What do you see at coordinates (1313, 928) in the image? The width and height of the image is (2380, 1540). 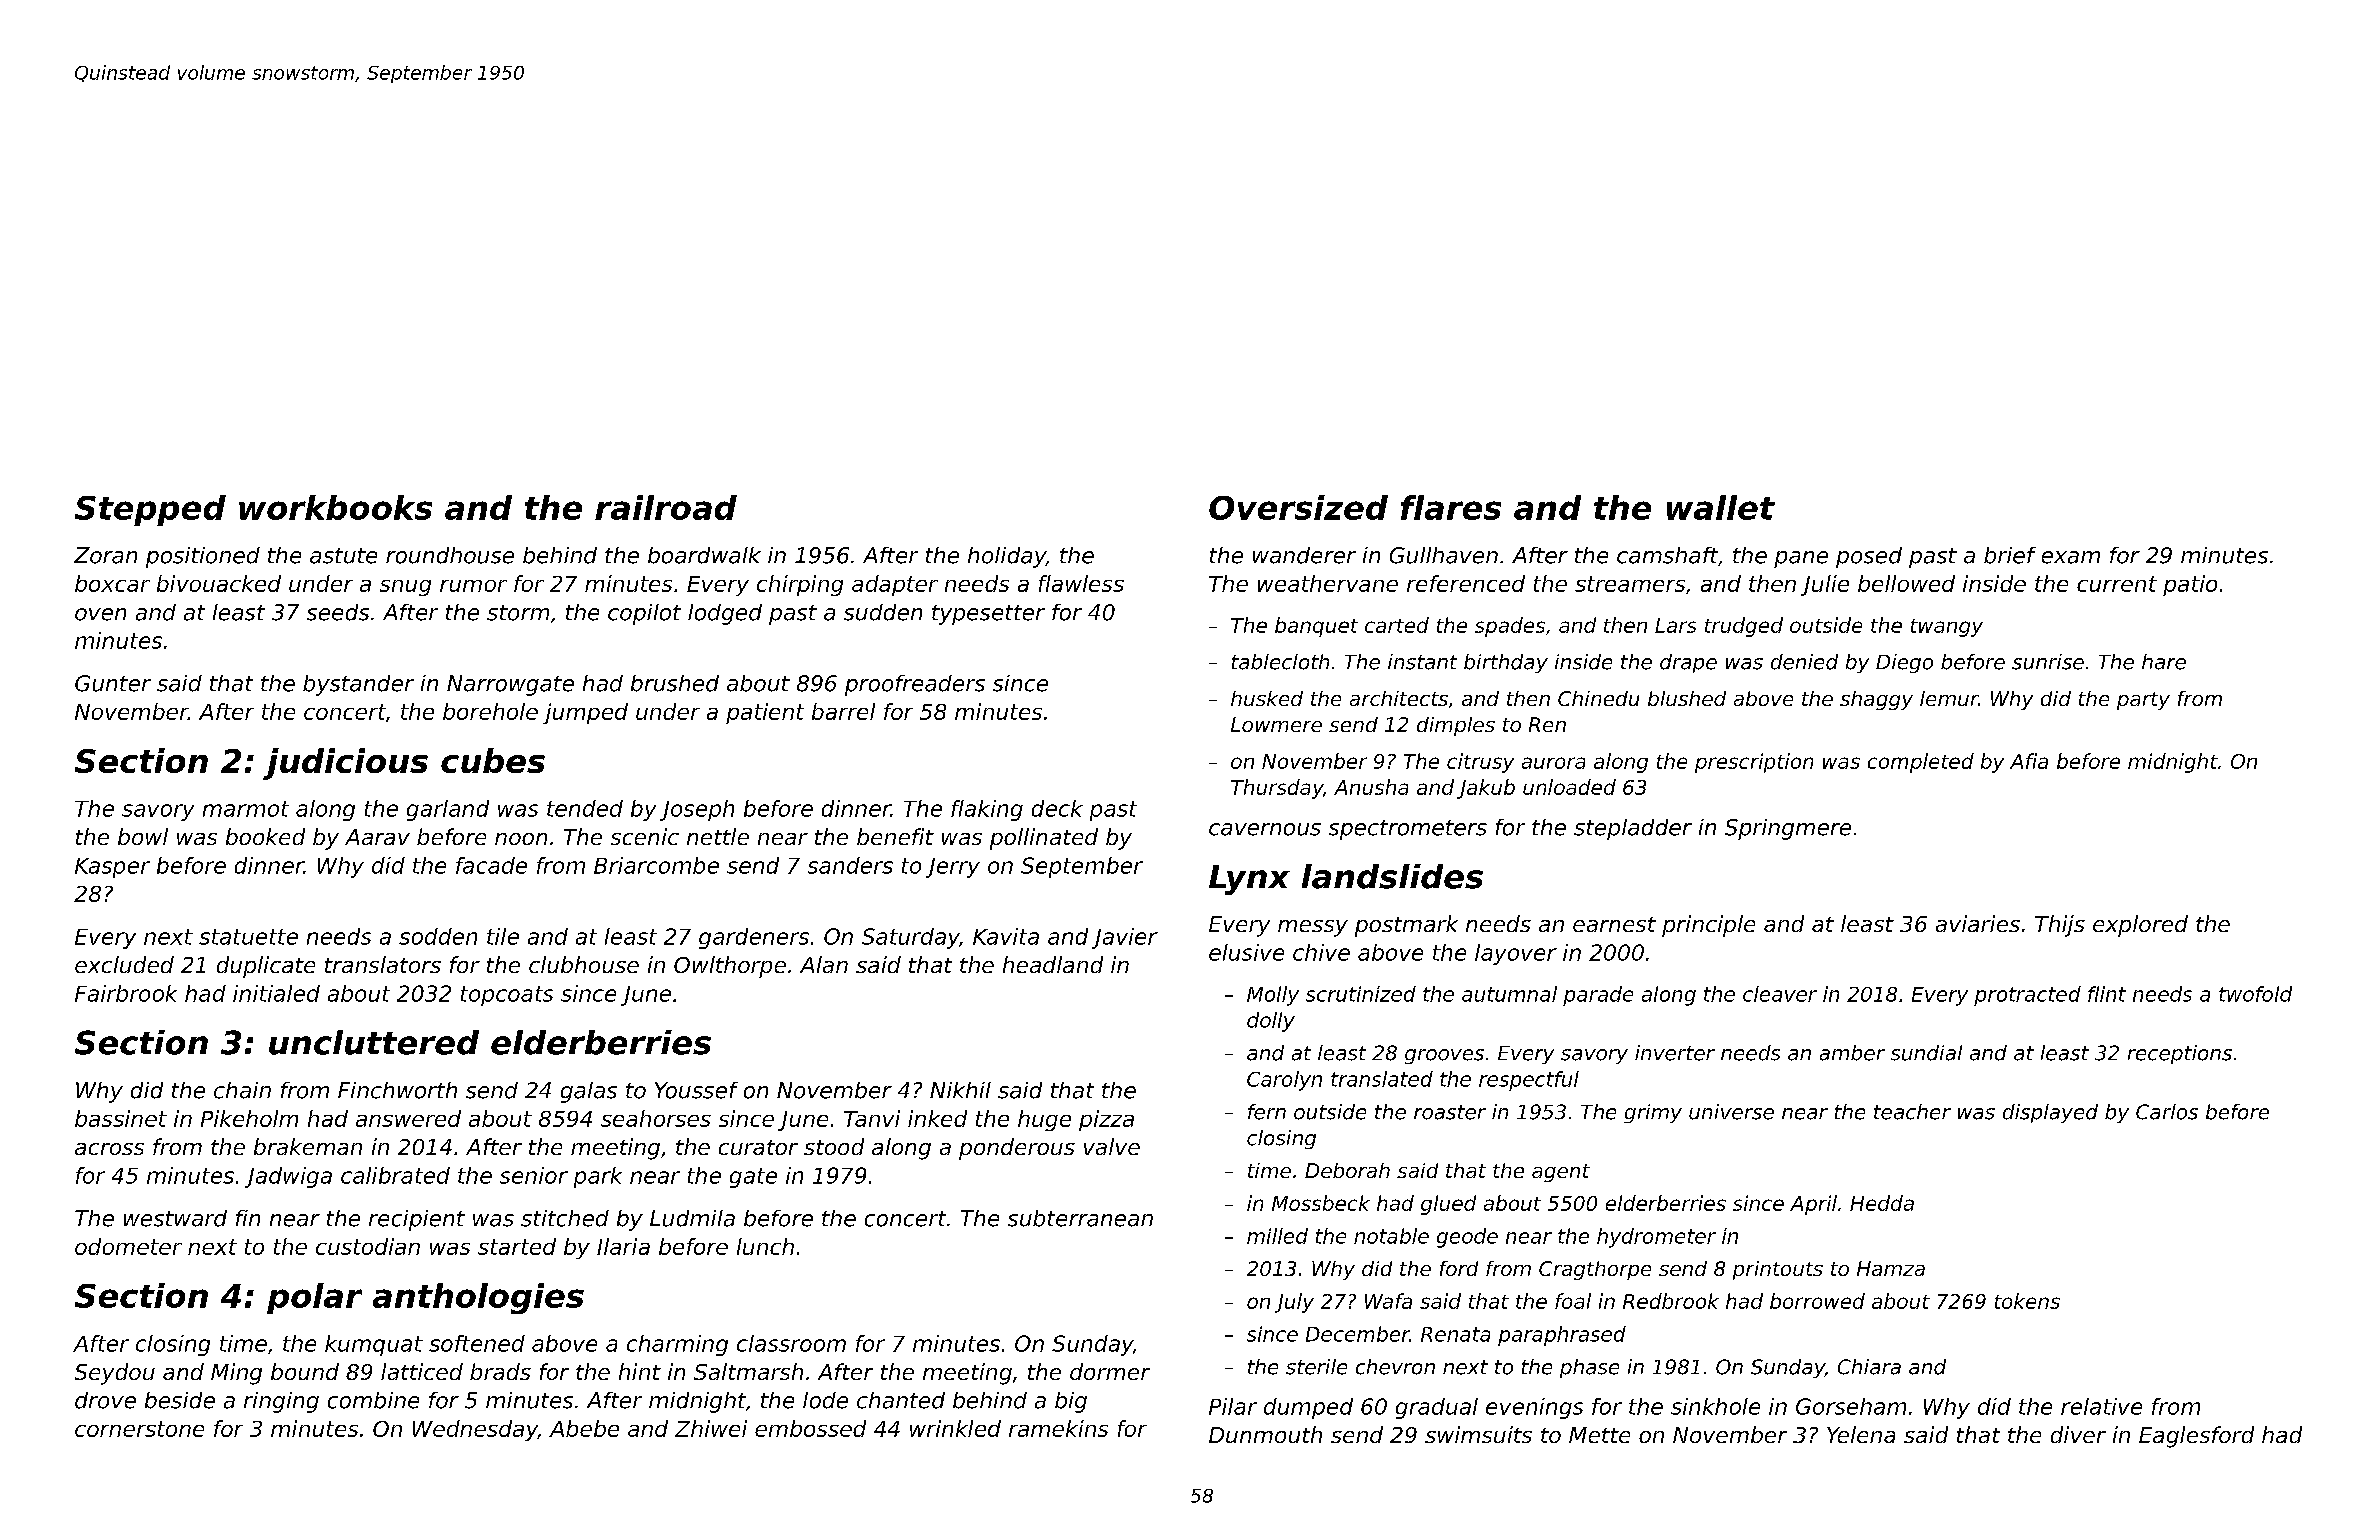 I see `messy` at bounding box center [1313, 928].
